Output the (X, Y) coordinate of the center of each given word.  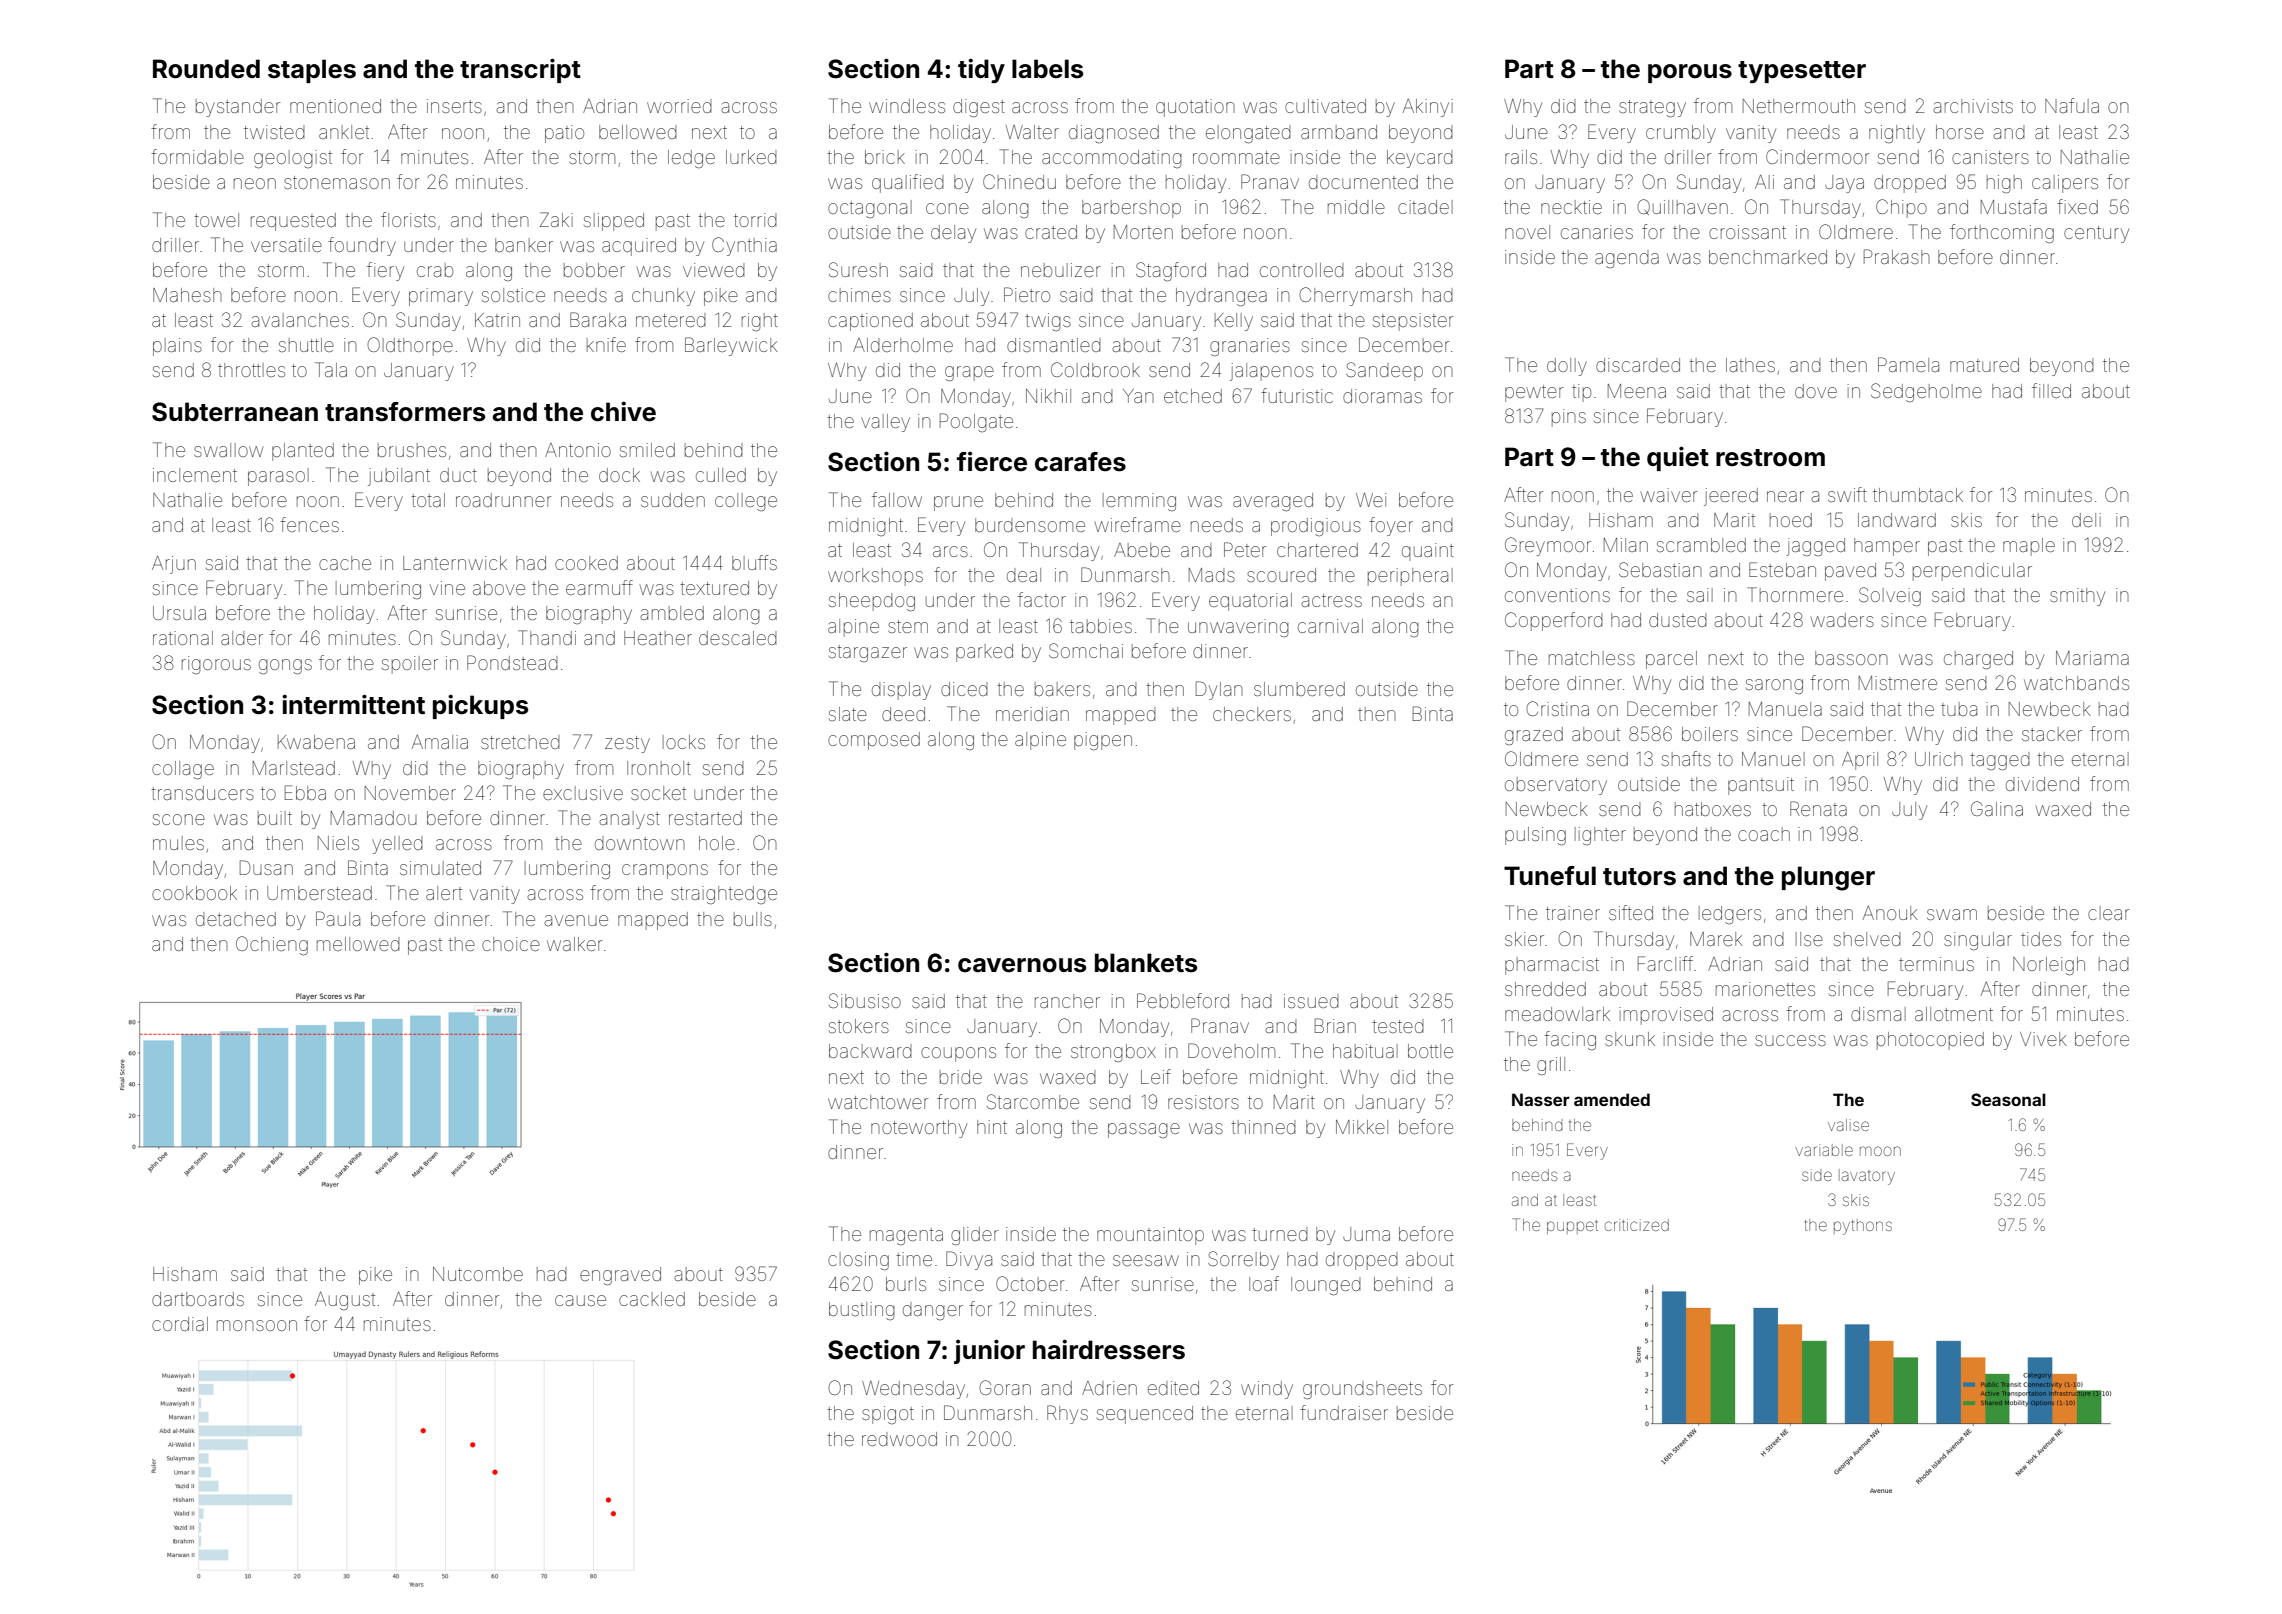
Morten (1143, 232)
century (2096, 234)
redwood (899, 1439)
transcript (520, 70)
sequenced (1145, 1415)
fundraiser (1344, 1412)
